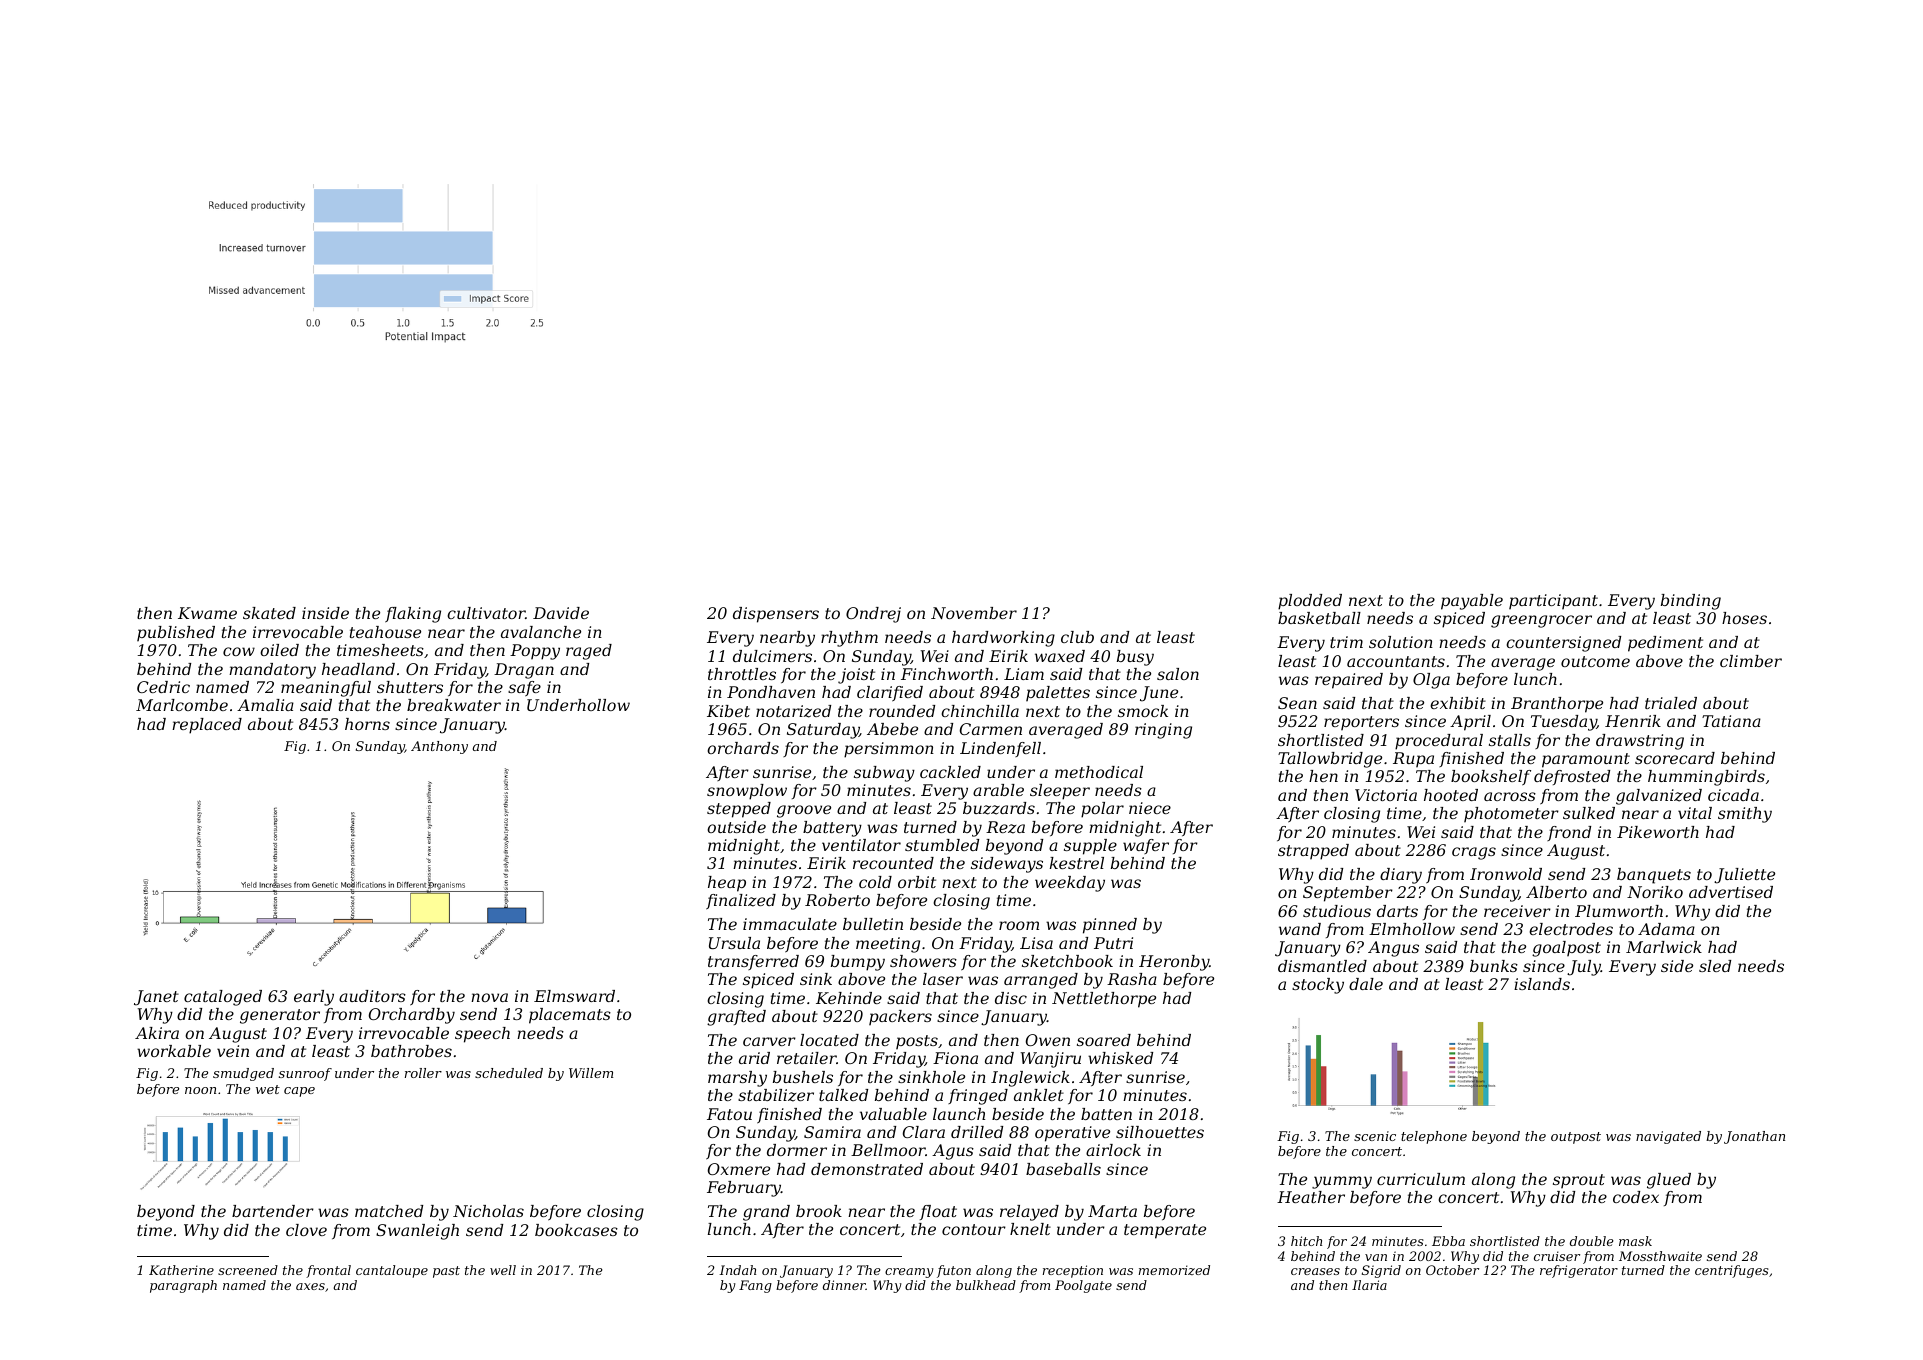 The image size is (1923, 1360). Describe the element at coordinates (1658, 832) in the screenshot. I see `Pikeworth` at that location.
